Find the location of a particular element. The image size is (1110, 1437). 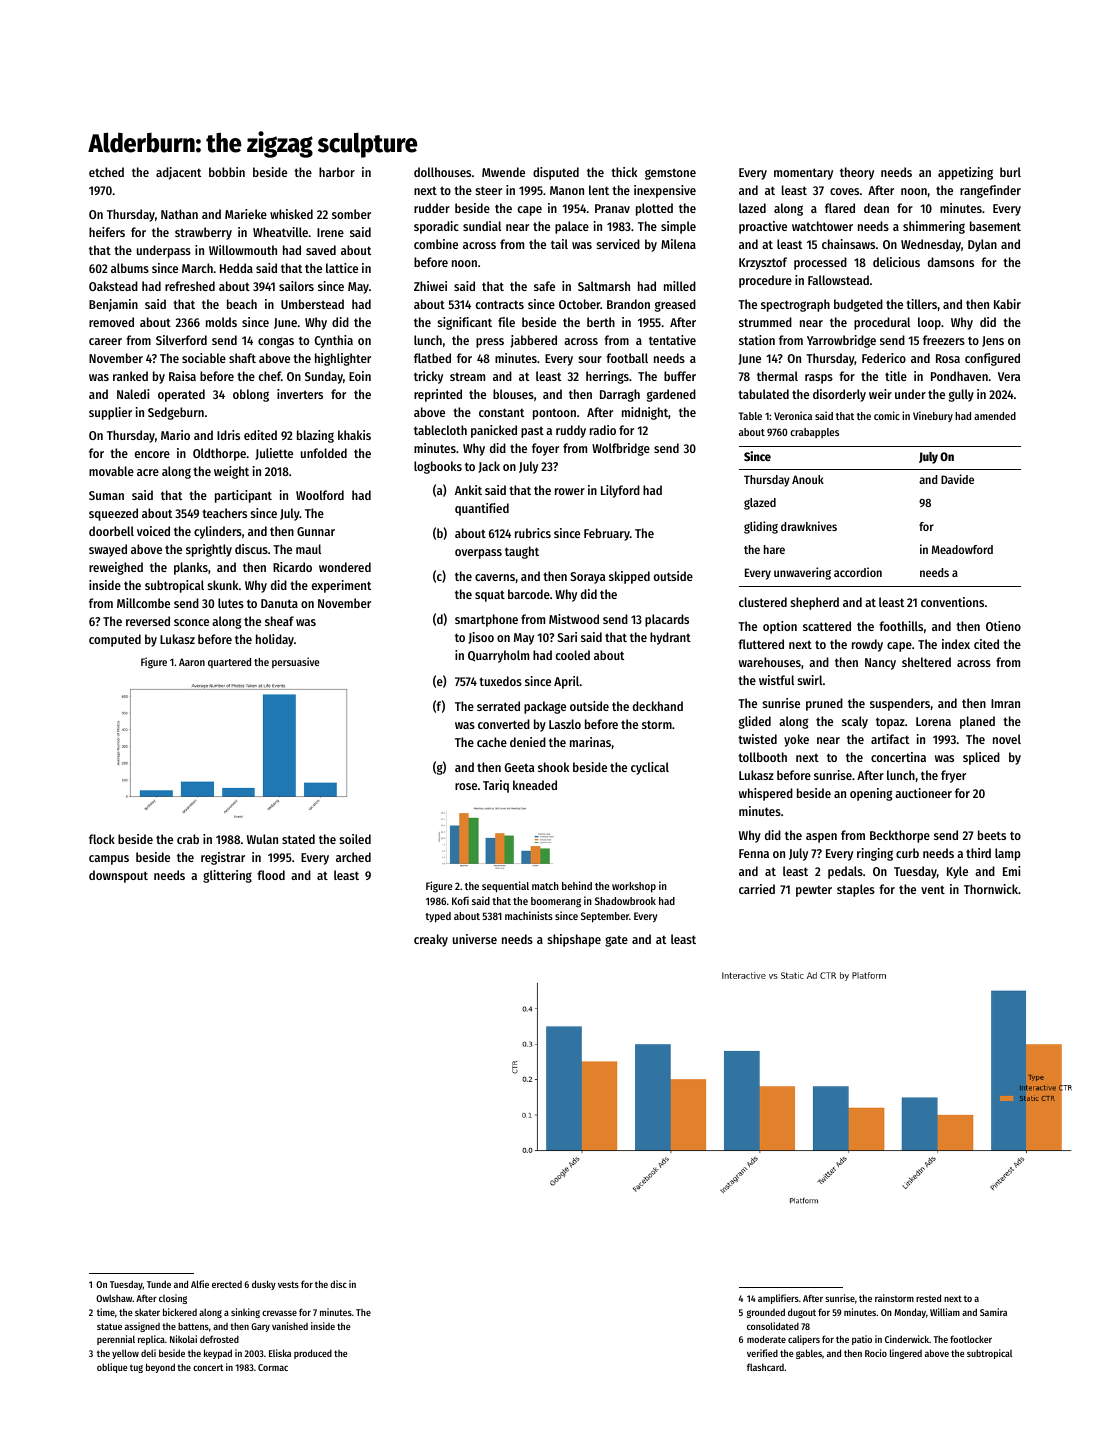

flashcard is located at coordinates (765, 1367).
